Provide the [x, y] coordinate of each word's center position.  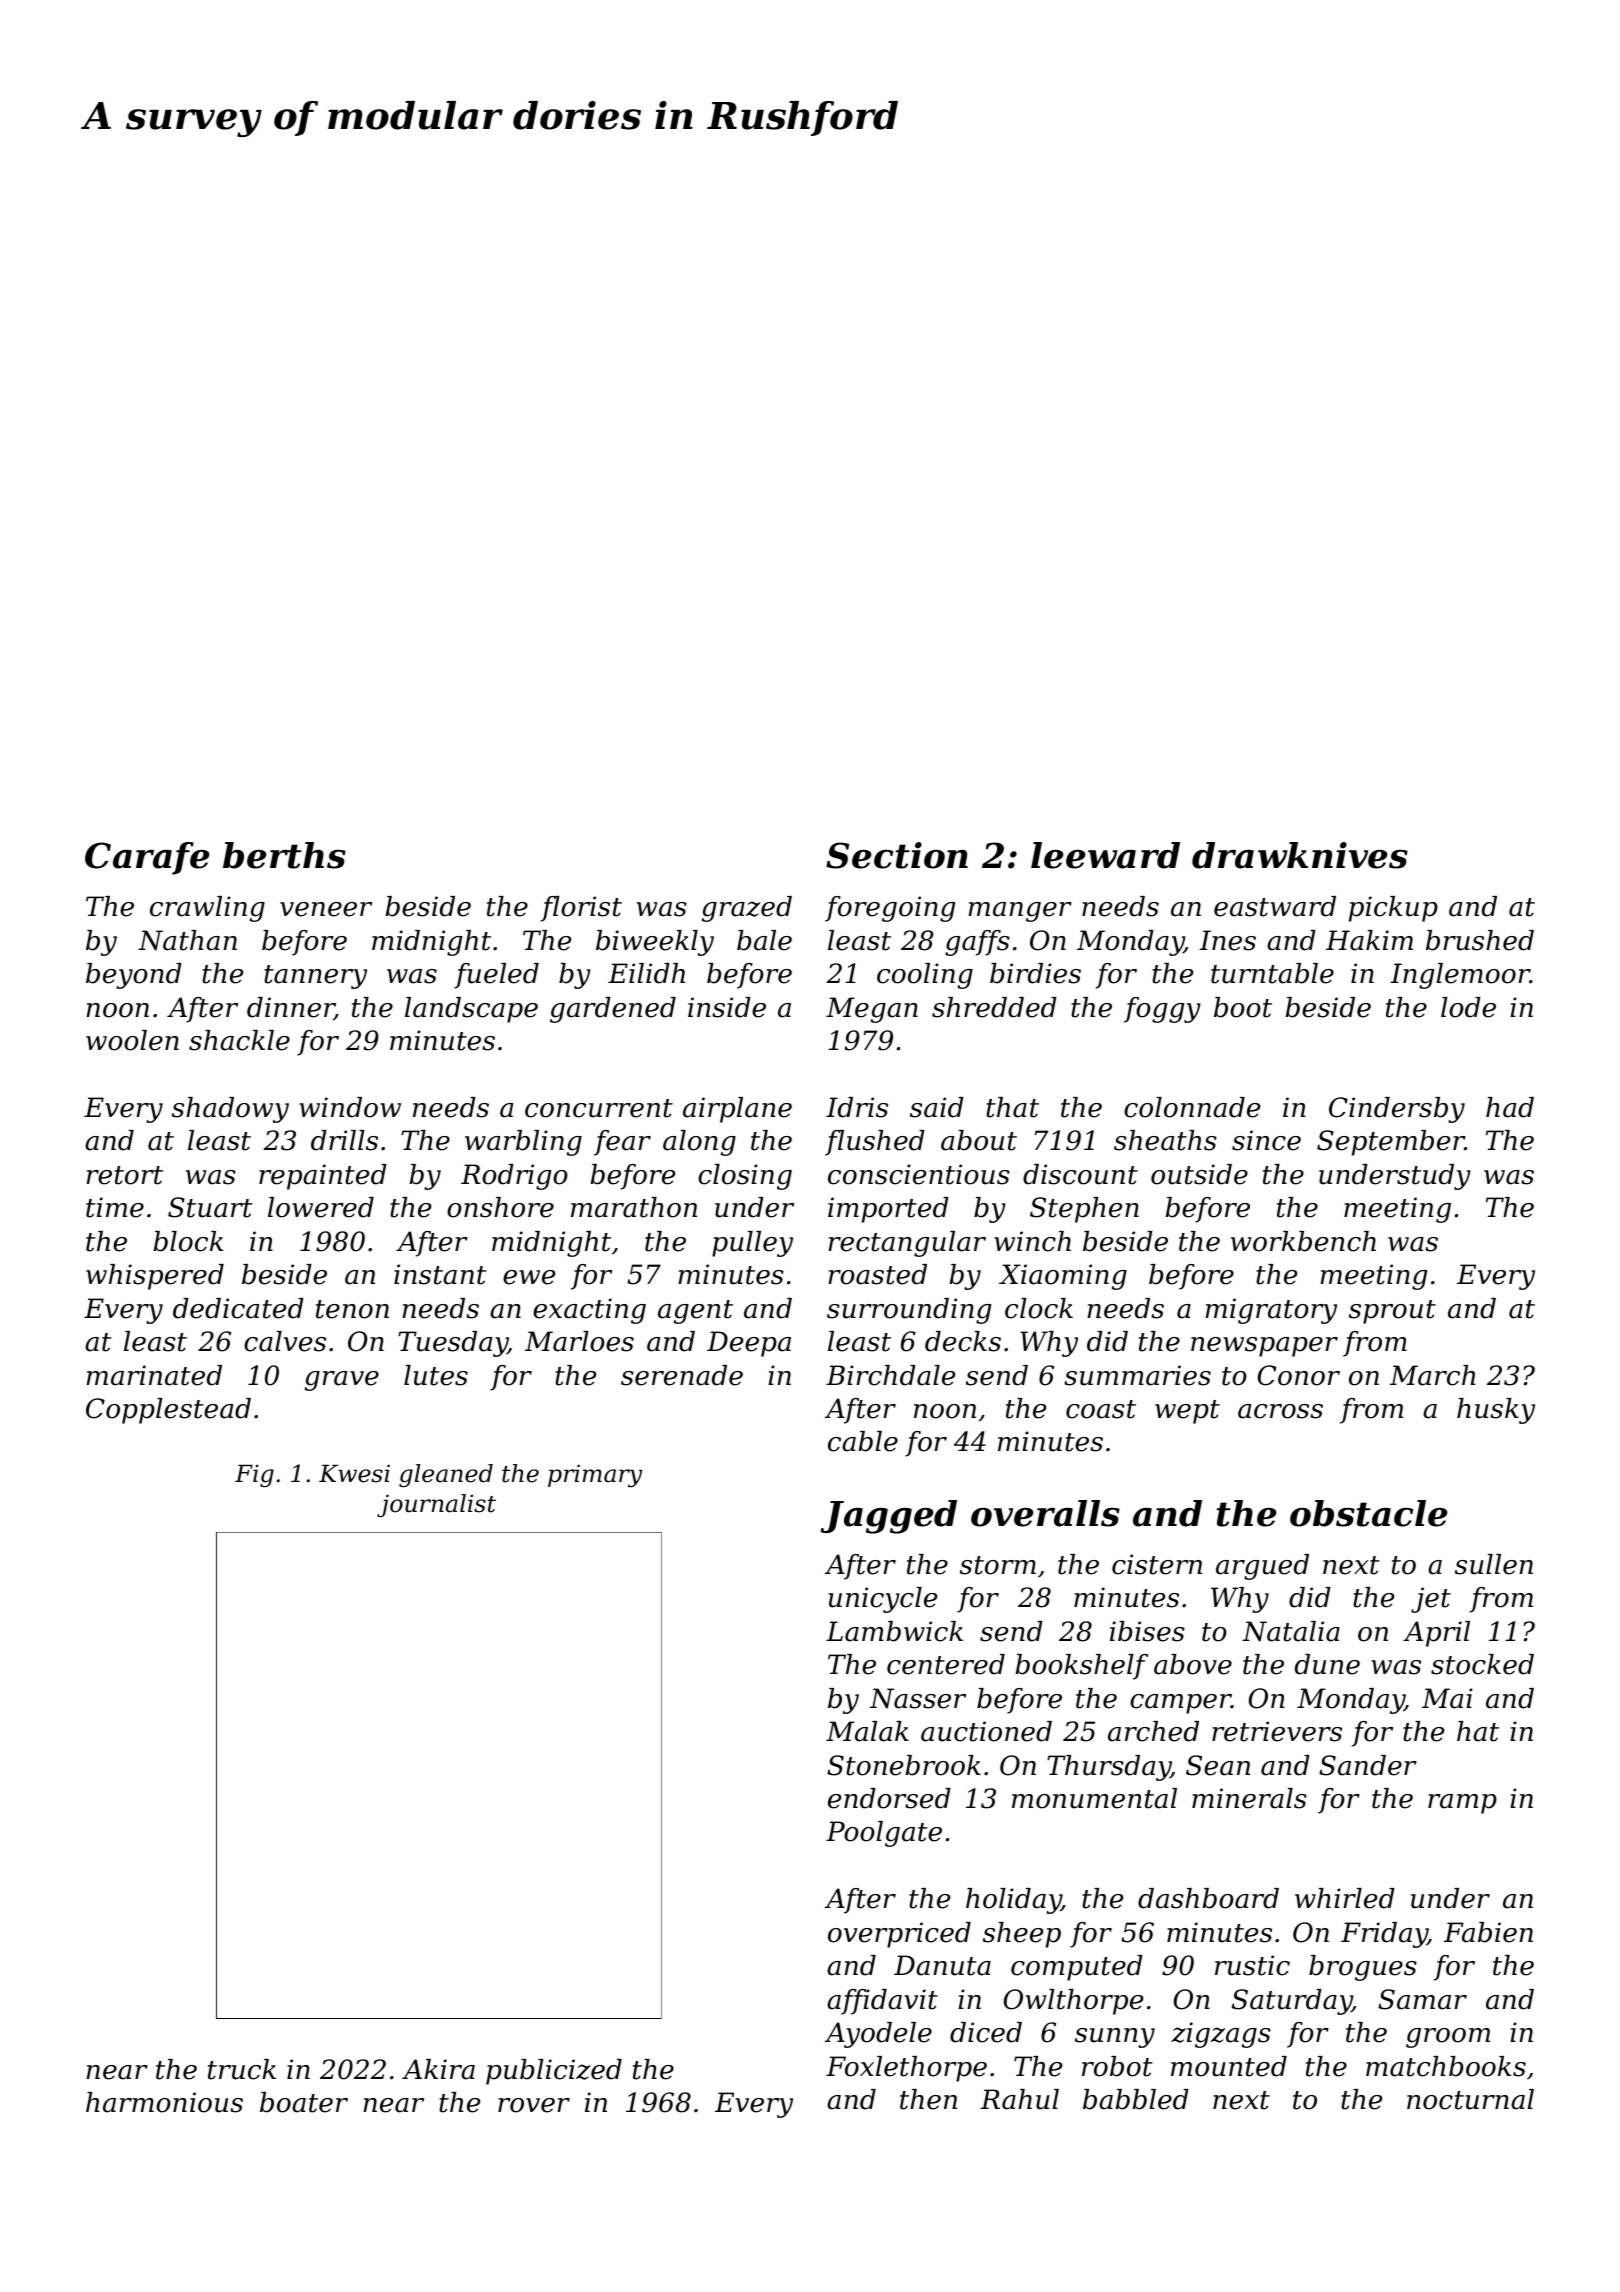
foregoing [890, 909]
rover [534, 2105]
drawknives [1300, 855]
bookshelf [1081, 1667]
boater [304, 2102]
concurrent [599, 1108]
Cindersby [1397, 1110]
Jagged [888, 1517]
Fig [254, 1475]
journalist [436, 1505]
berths [284, 855]
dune [1327, 1664]
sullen [1494, 1564]
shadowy [230, 1110]
